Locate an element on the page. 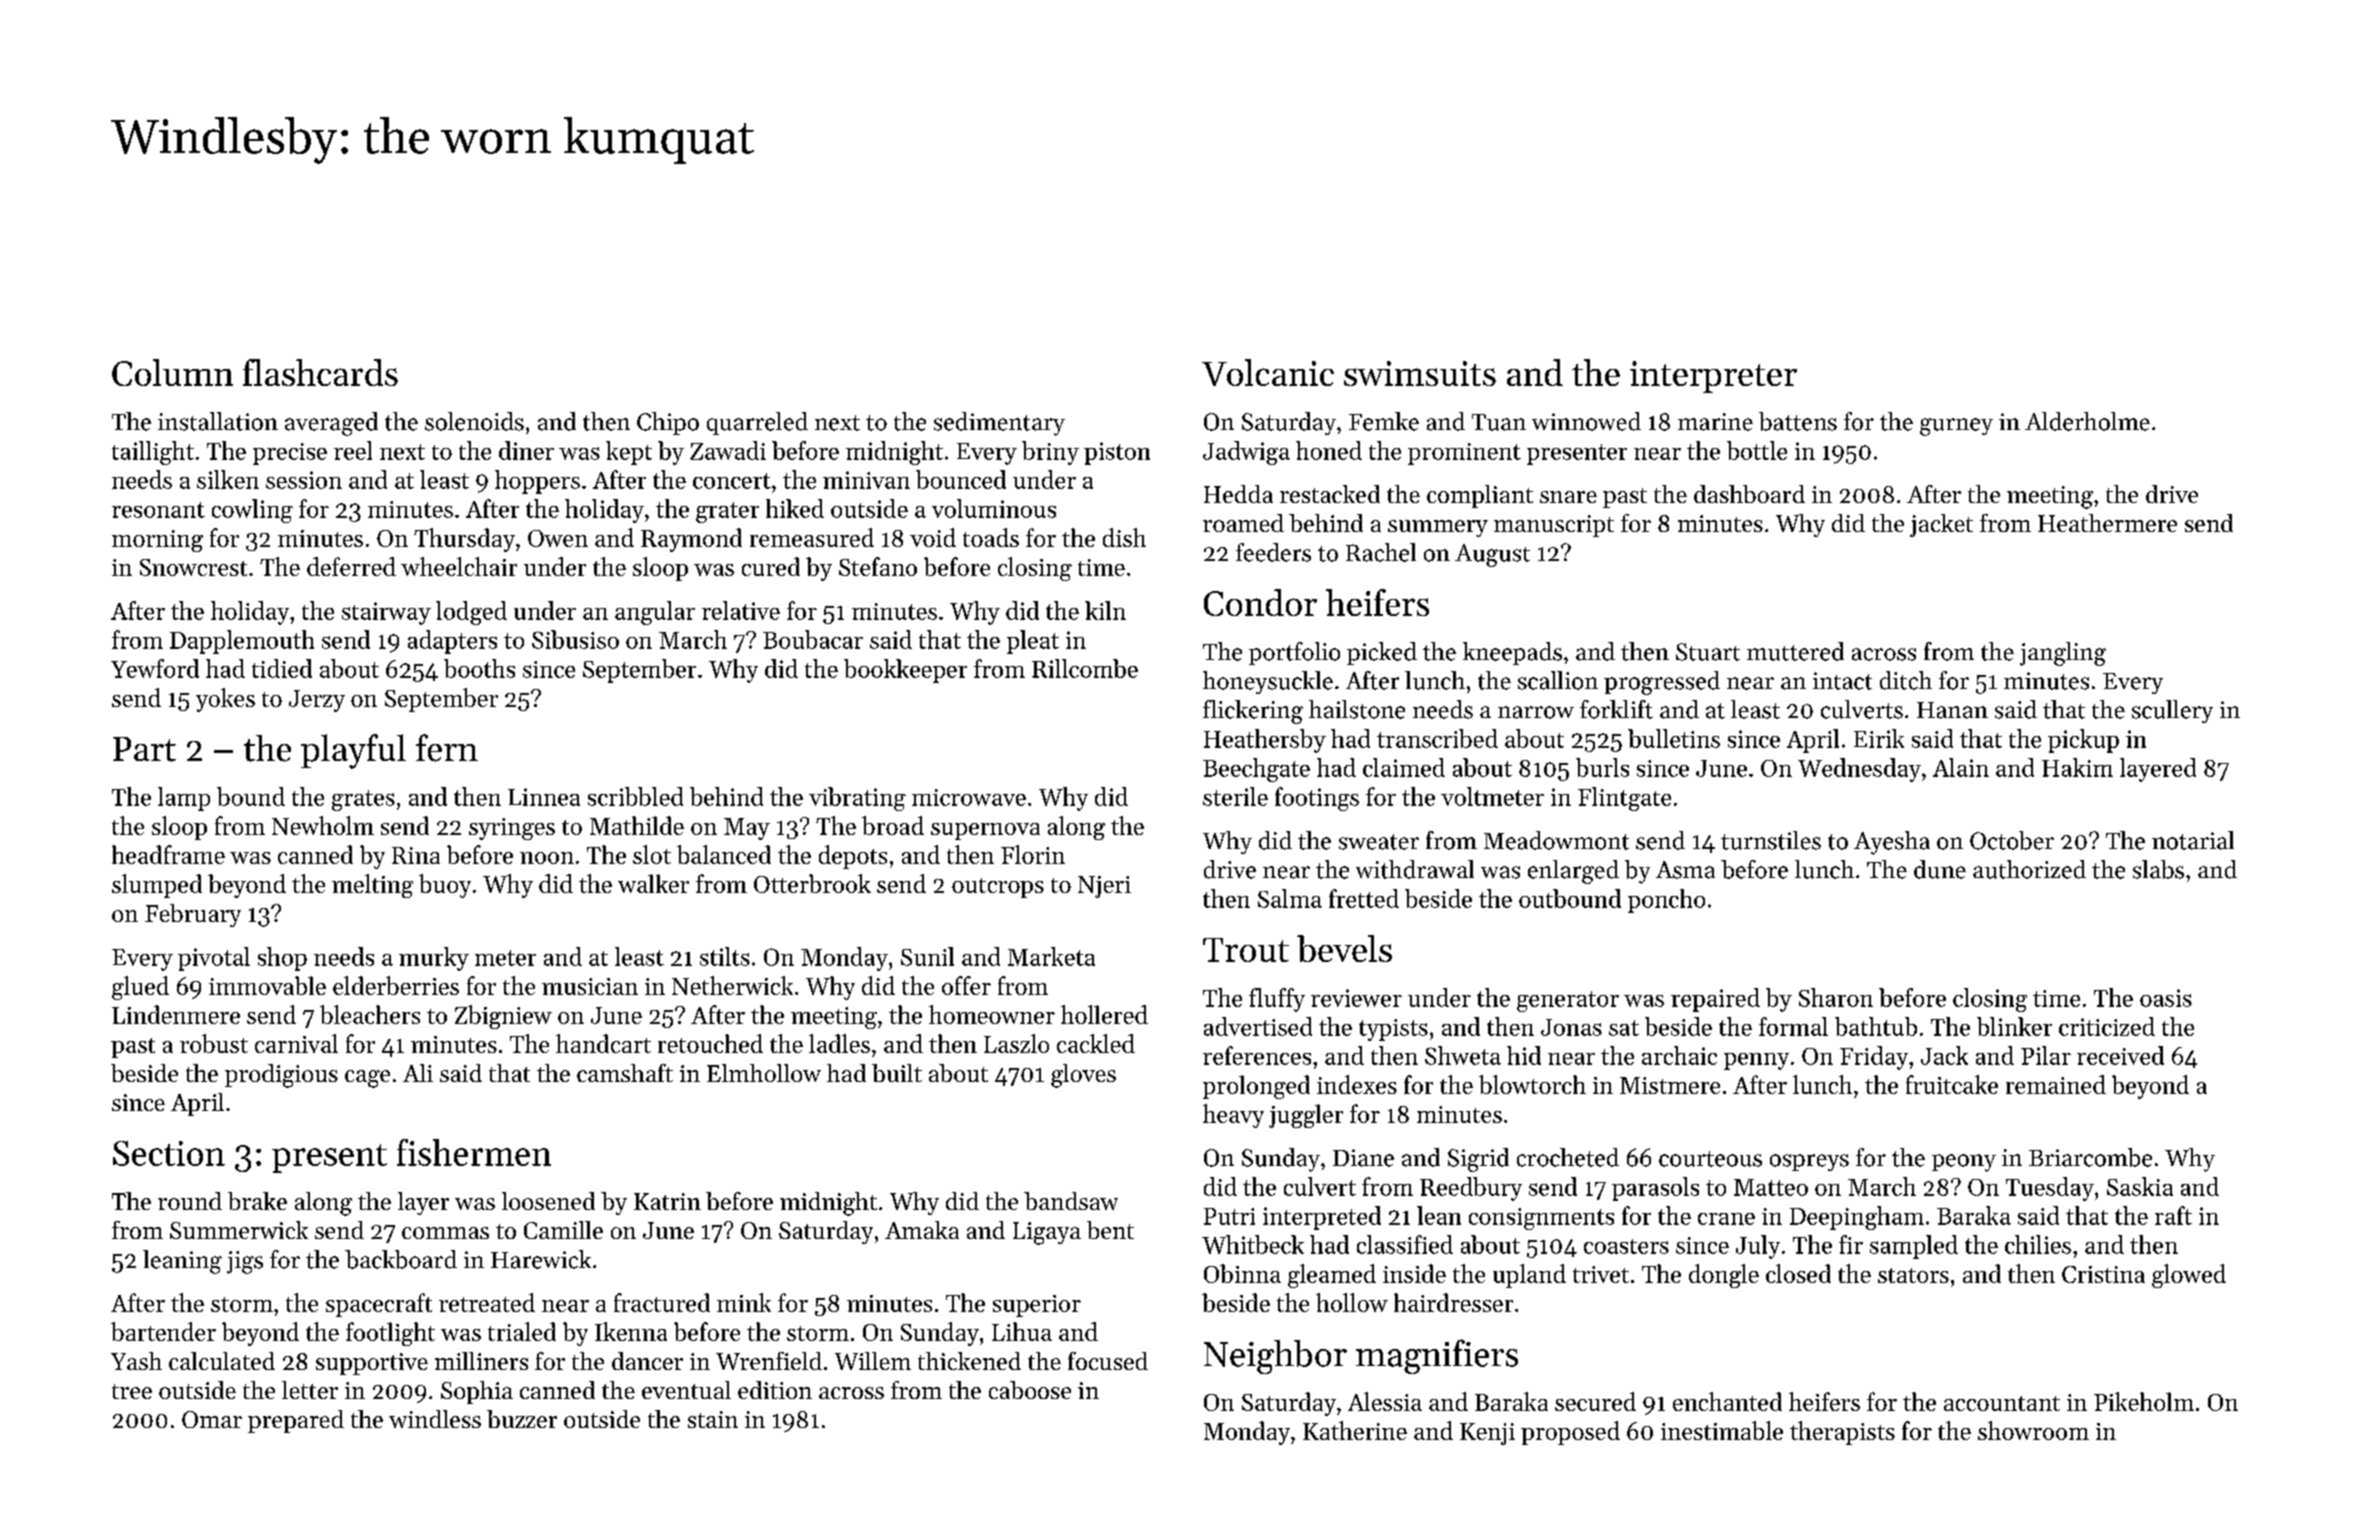 This page has height=1523, width=2354. Section is located at coordinates (169, 1153).
